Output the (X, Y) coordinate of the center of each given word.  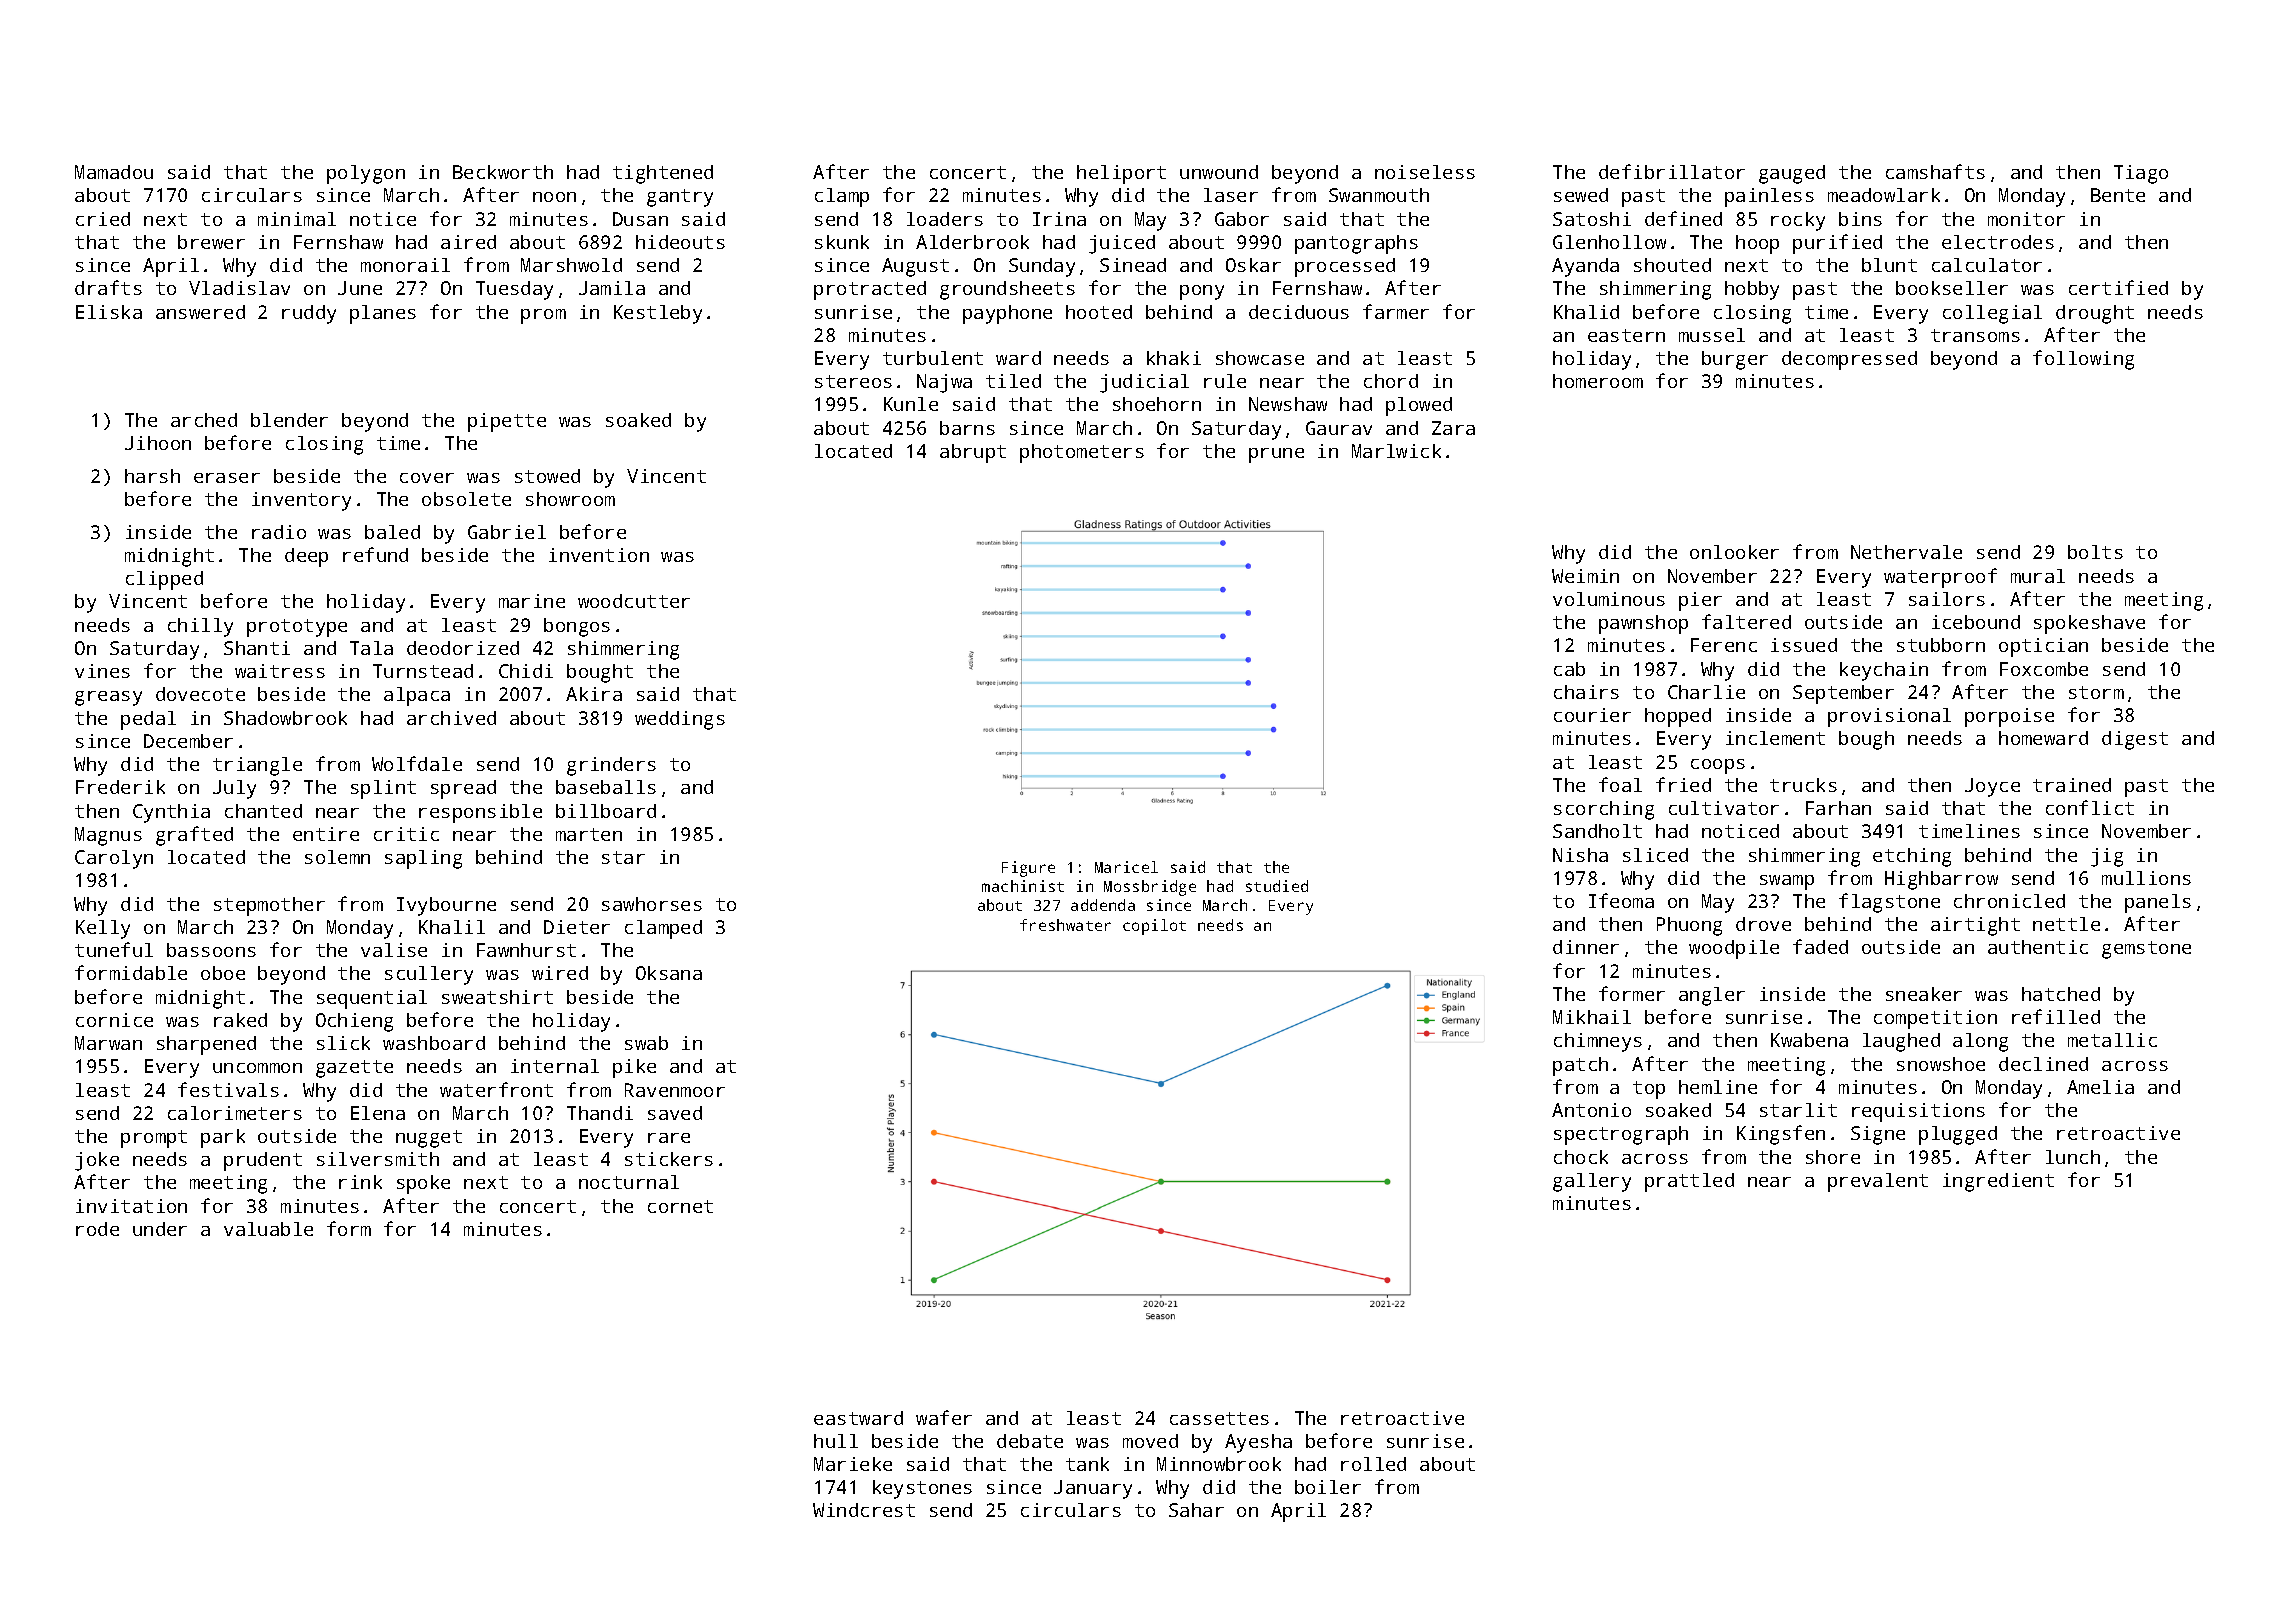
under (160, 1229)
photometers (1082, 453)
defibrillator (1672, 171)
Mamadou (114, 172)
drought (2095, 314)
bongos (577, 627)
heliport (1121, 174)
